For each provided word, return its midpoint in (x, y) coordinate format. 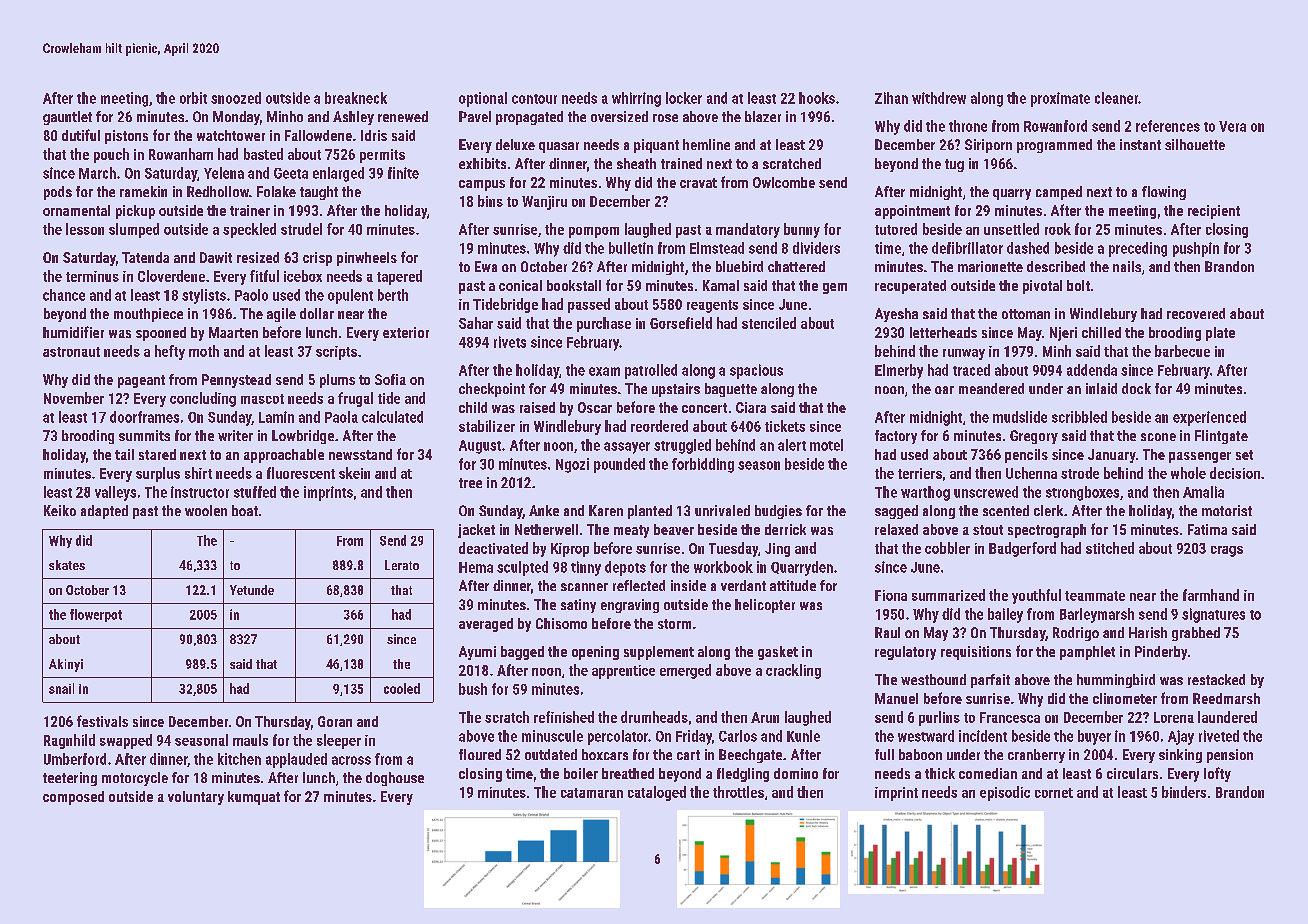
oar (944, 390)
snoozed (236, 98)
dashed (1028, 248)
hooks (817, 98)
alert (792, 445)
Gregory (1034, 437)
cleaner (1117, 98)
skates (67, 565)
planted (650, 512)
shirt (198, 473)
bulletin (631, 248)
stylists (204, 296)
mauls (250, 740)
